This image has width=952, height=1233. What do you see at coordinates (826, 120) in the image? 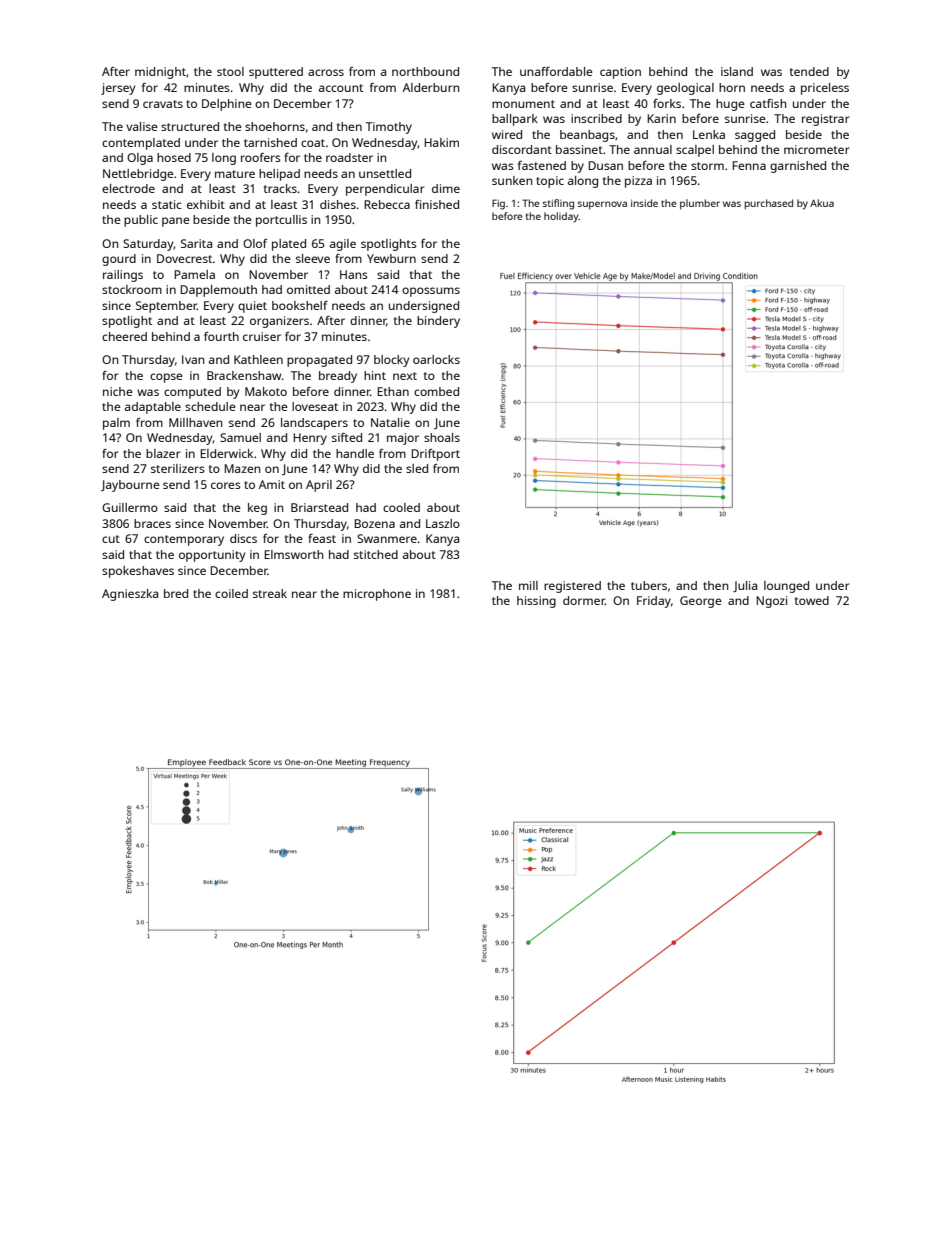
I see `registrar` at bounding box center [826, 120].
